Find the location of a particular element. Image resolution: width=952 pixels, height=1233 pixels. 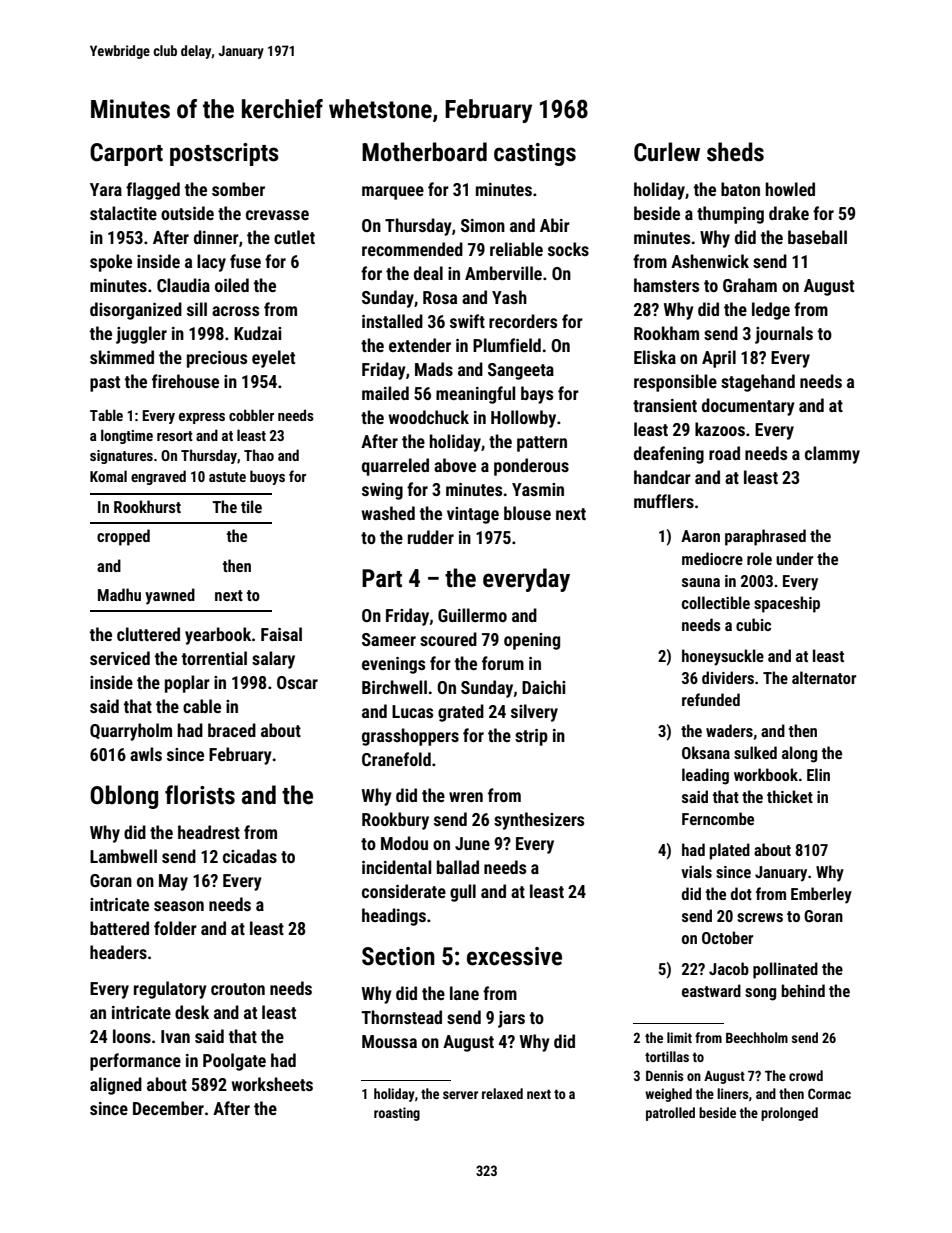

sheds is located at coordinates (735, 152).
